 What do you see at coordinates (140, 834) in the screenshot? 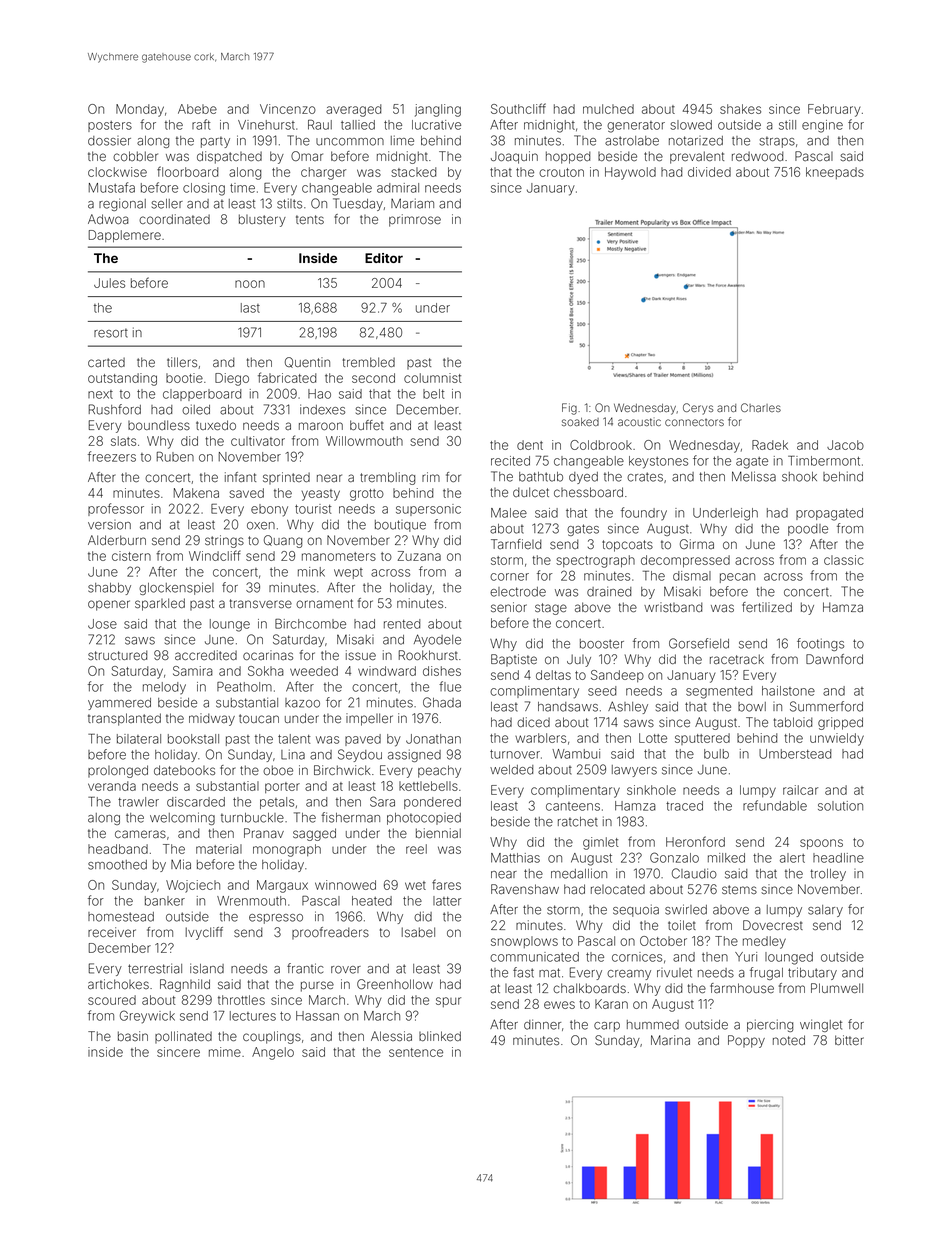
I see `cameras` at bounding box center [140, 834].
